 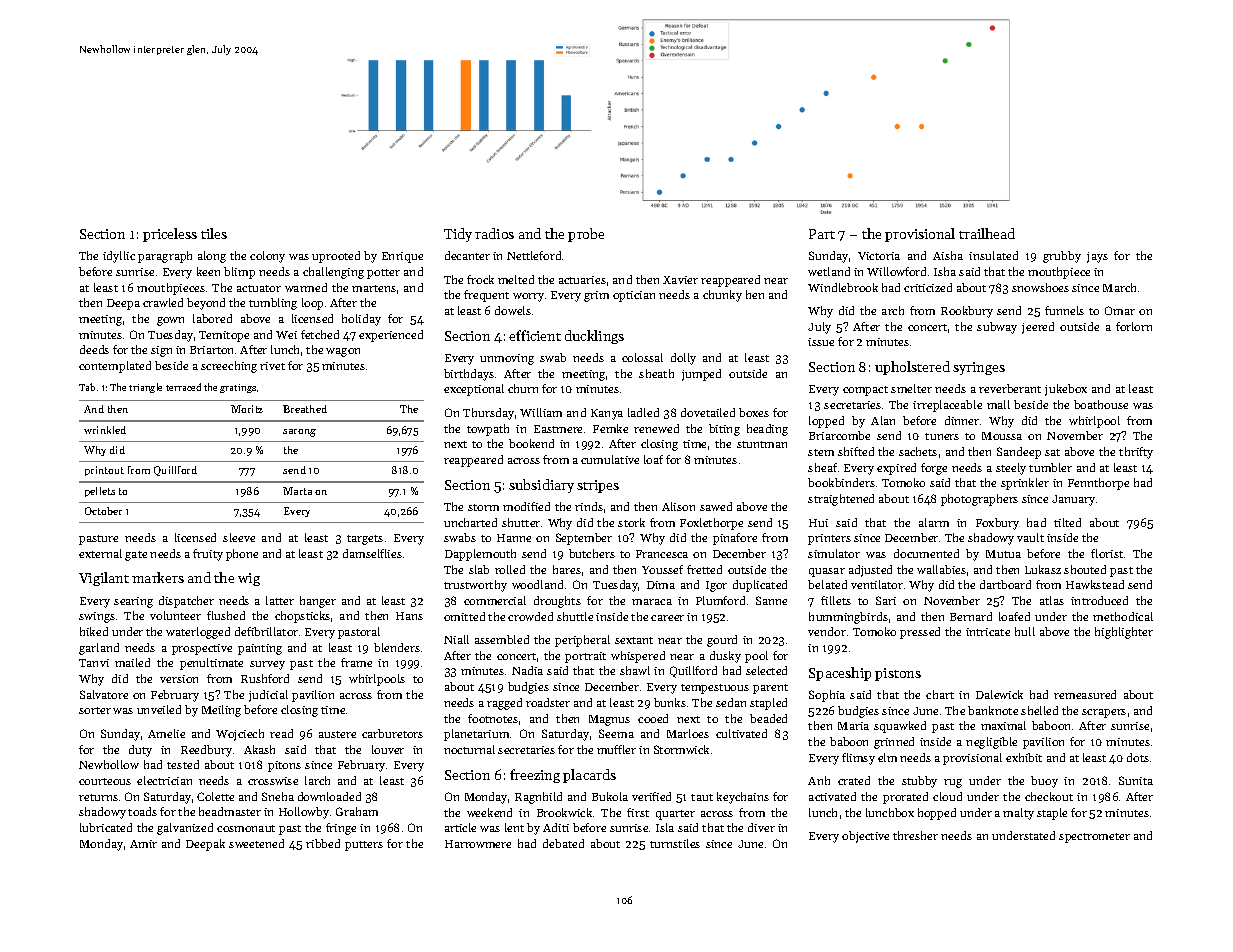 I want to click on Hawkstead, so click(x=1095, y=584).
